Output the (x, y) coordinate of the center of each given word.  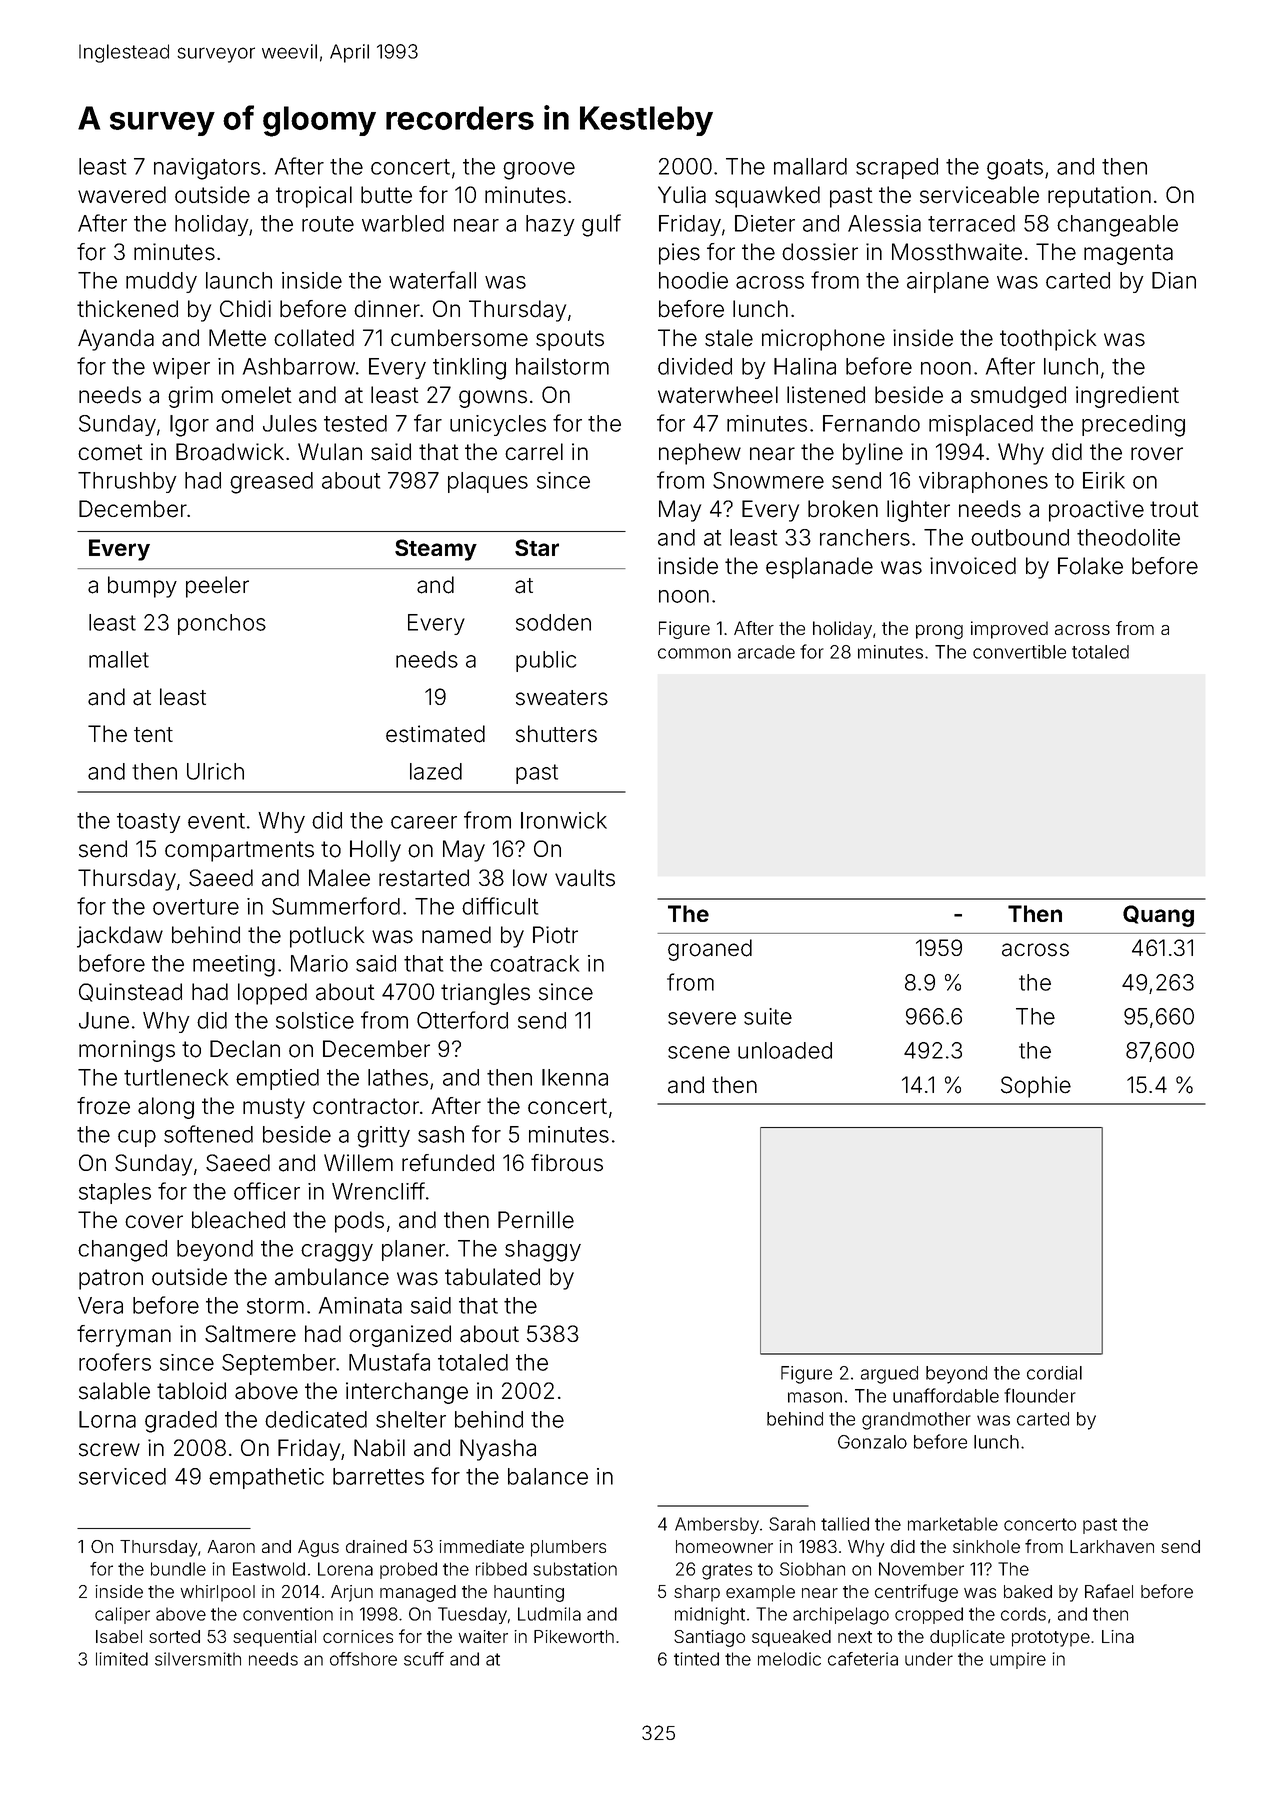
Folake (1090, 566)
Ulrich (215, 771)
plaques (488, 482)
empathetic (266, 1478)
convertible (1019, 652)
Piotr (555, 935)
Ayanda (116, 340)
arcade (766, 652)
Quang (1158, 916)
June (104, 1020)
